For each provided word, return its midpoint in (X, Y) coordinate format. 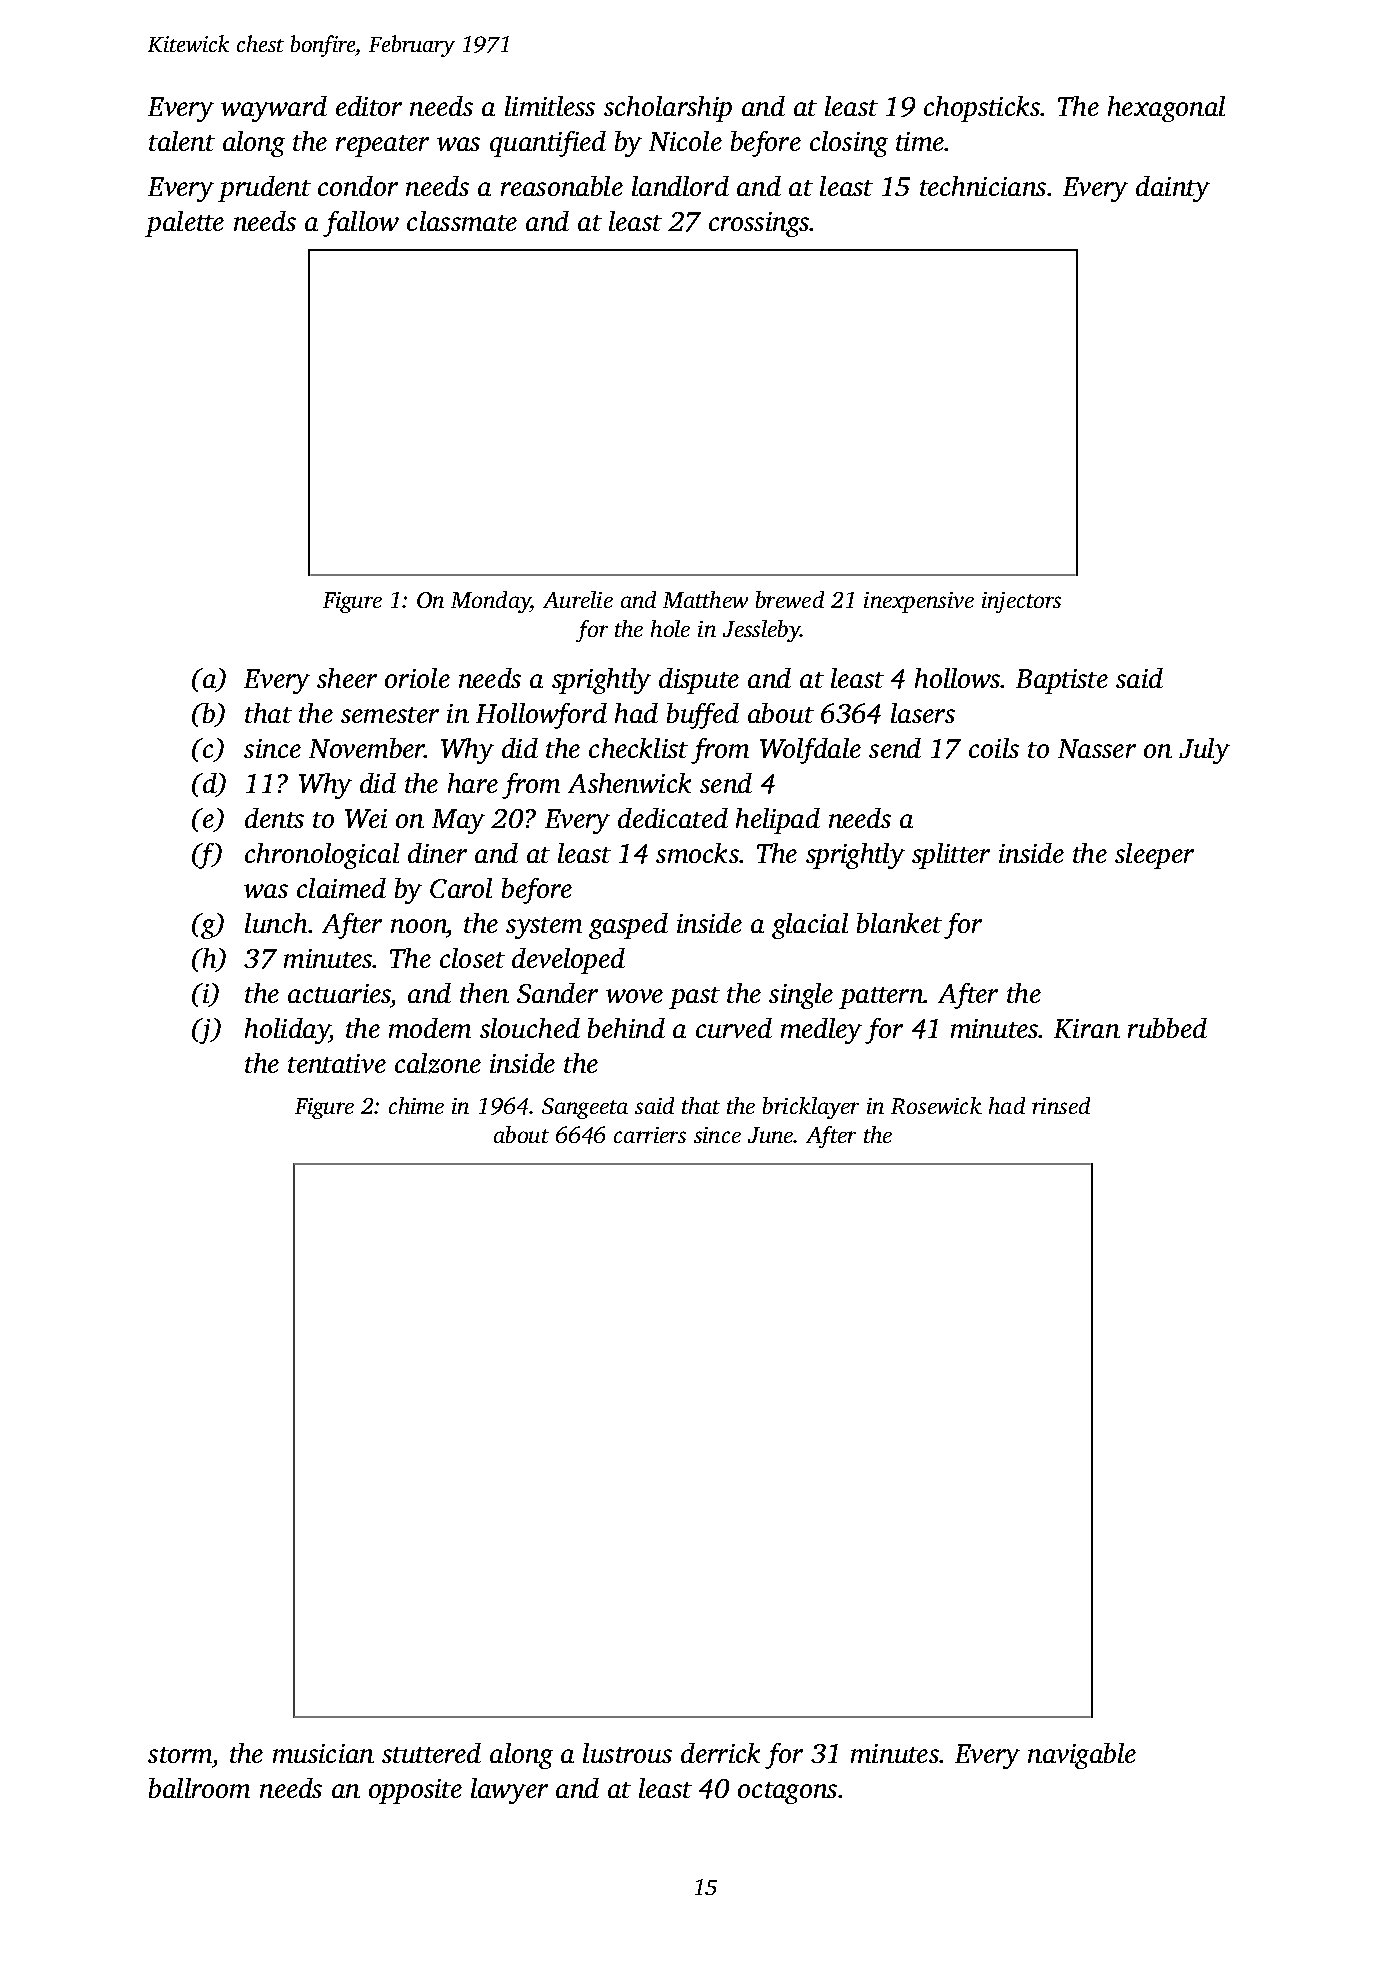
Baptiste (1062, 681)
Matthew (705, 599)
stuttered (431, 1753)
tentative (337, 1063)
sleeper (1154, 856)
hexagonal (1166, 109)
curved (734, 1028)
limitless (550, 106)
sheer (347, 678)
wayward (274, 109)
